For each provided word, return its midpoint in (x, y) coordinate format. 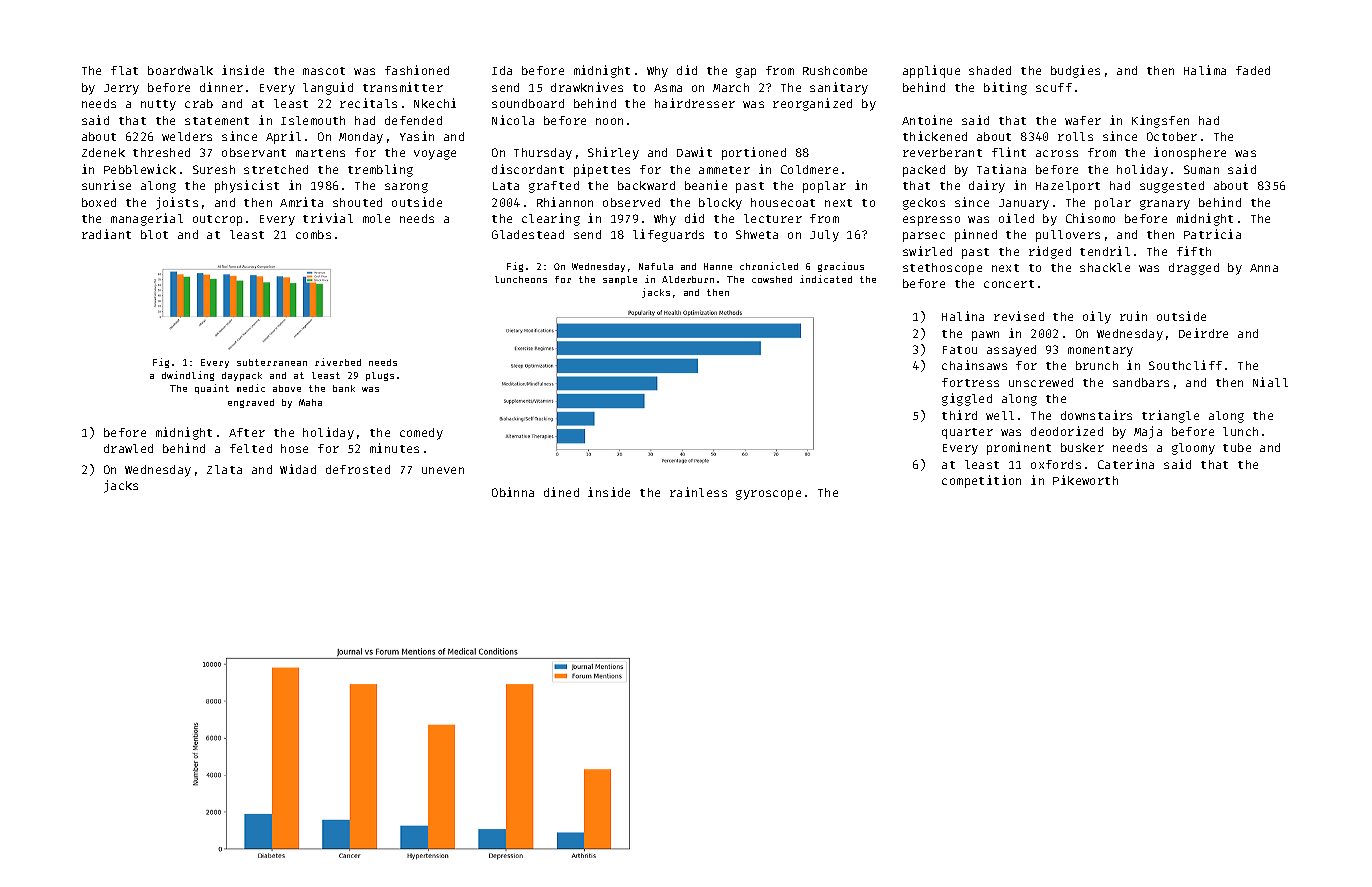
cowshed (772, 279)
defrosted (358, 469)
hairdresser (695, 103)
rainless (698, 492)
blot (154, 234)
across (1057, 153)
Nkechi (435, 103)
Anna (1264, 268)
